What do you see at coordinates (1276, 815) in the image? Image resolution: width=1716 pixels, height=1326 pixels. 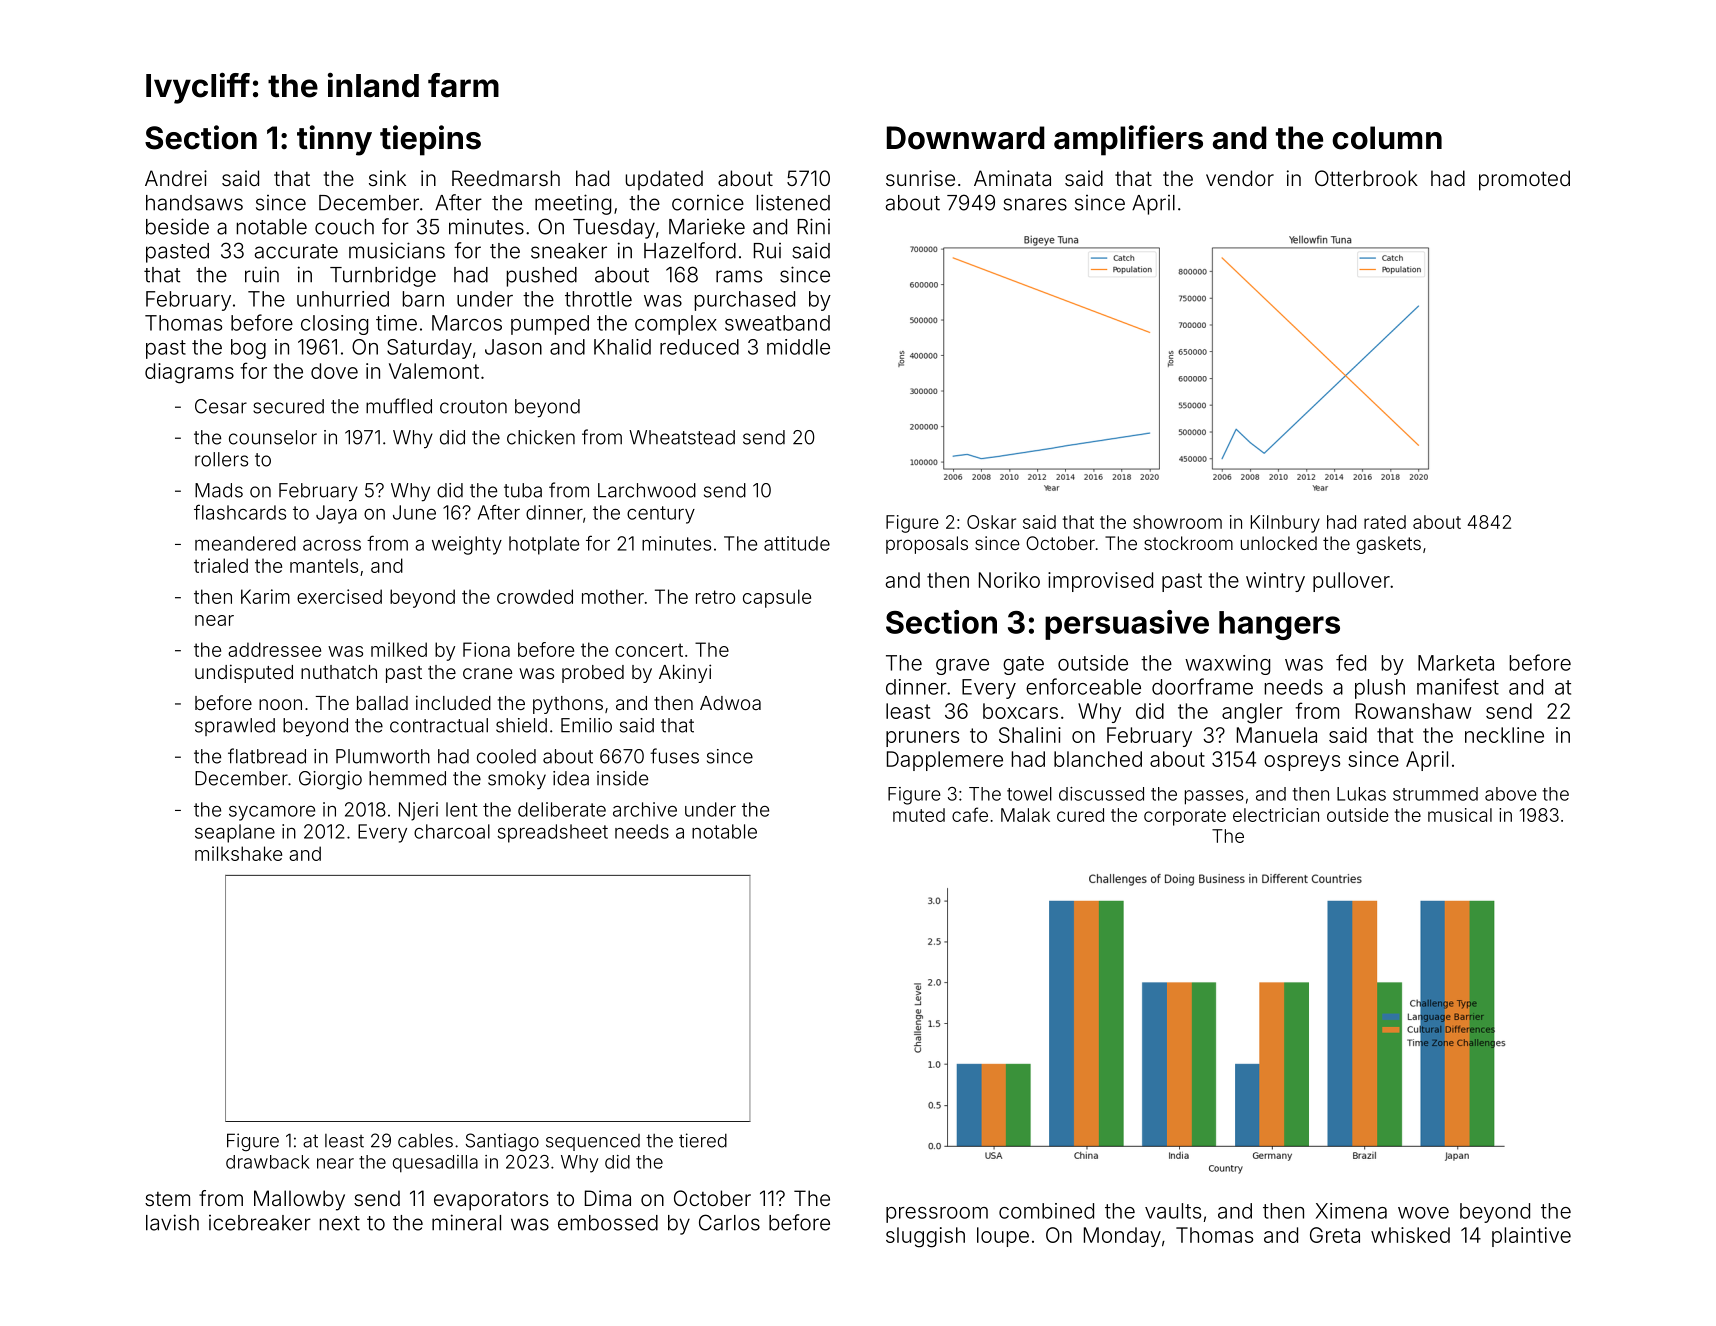 I see `electrician` at bounding box center [1276, 815].
